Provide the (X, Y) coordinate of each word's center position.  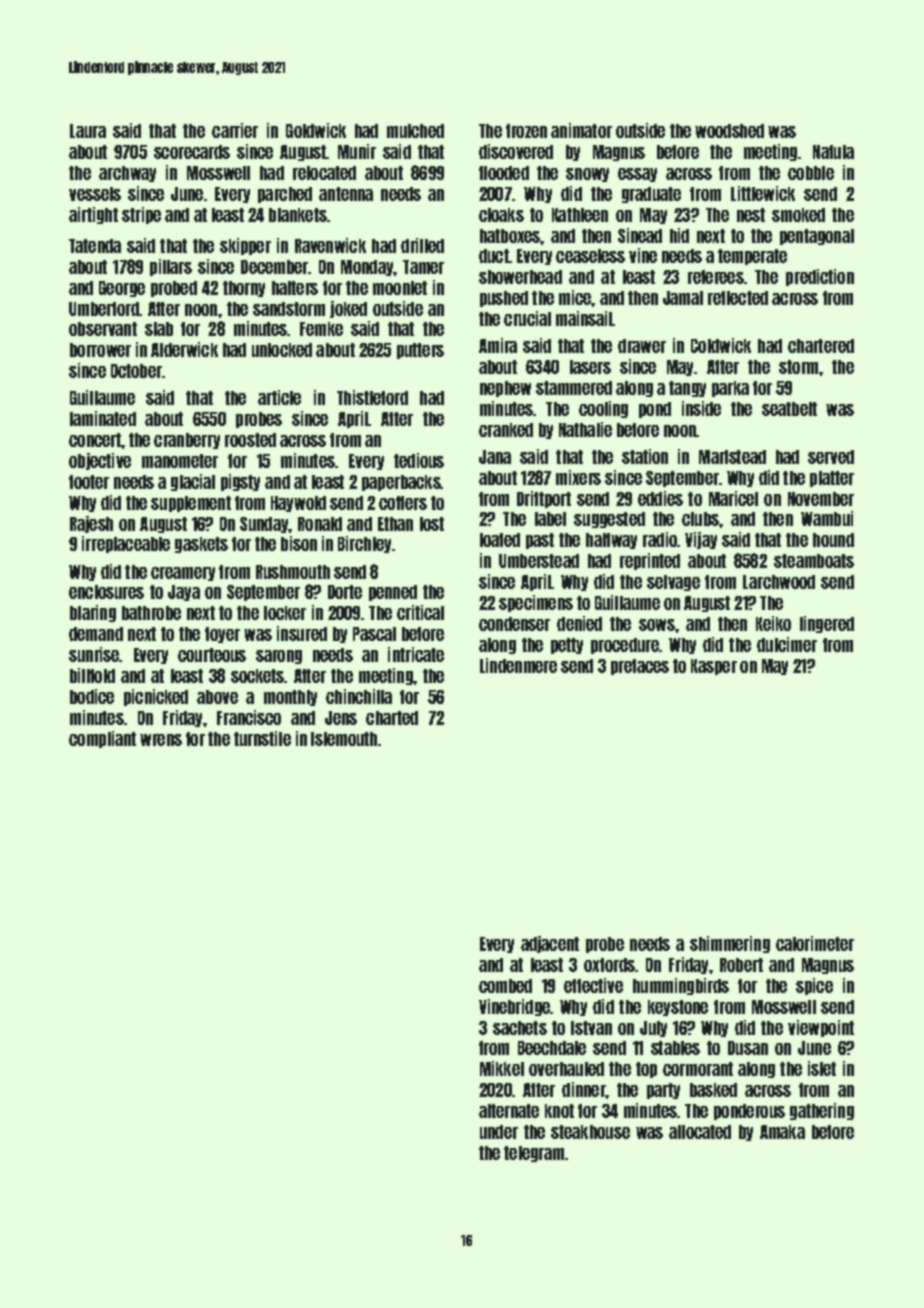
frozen (526, 131)
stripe (141, 215)
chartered (821, 346)
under (499, 1132)
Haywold (298, 504)
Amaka (782, 1132)
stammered (574, 388)
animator (581, 130)
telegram (534, 1154)
